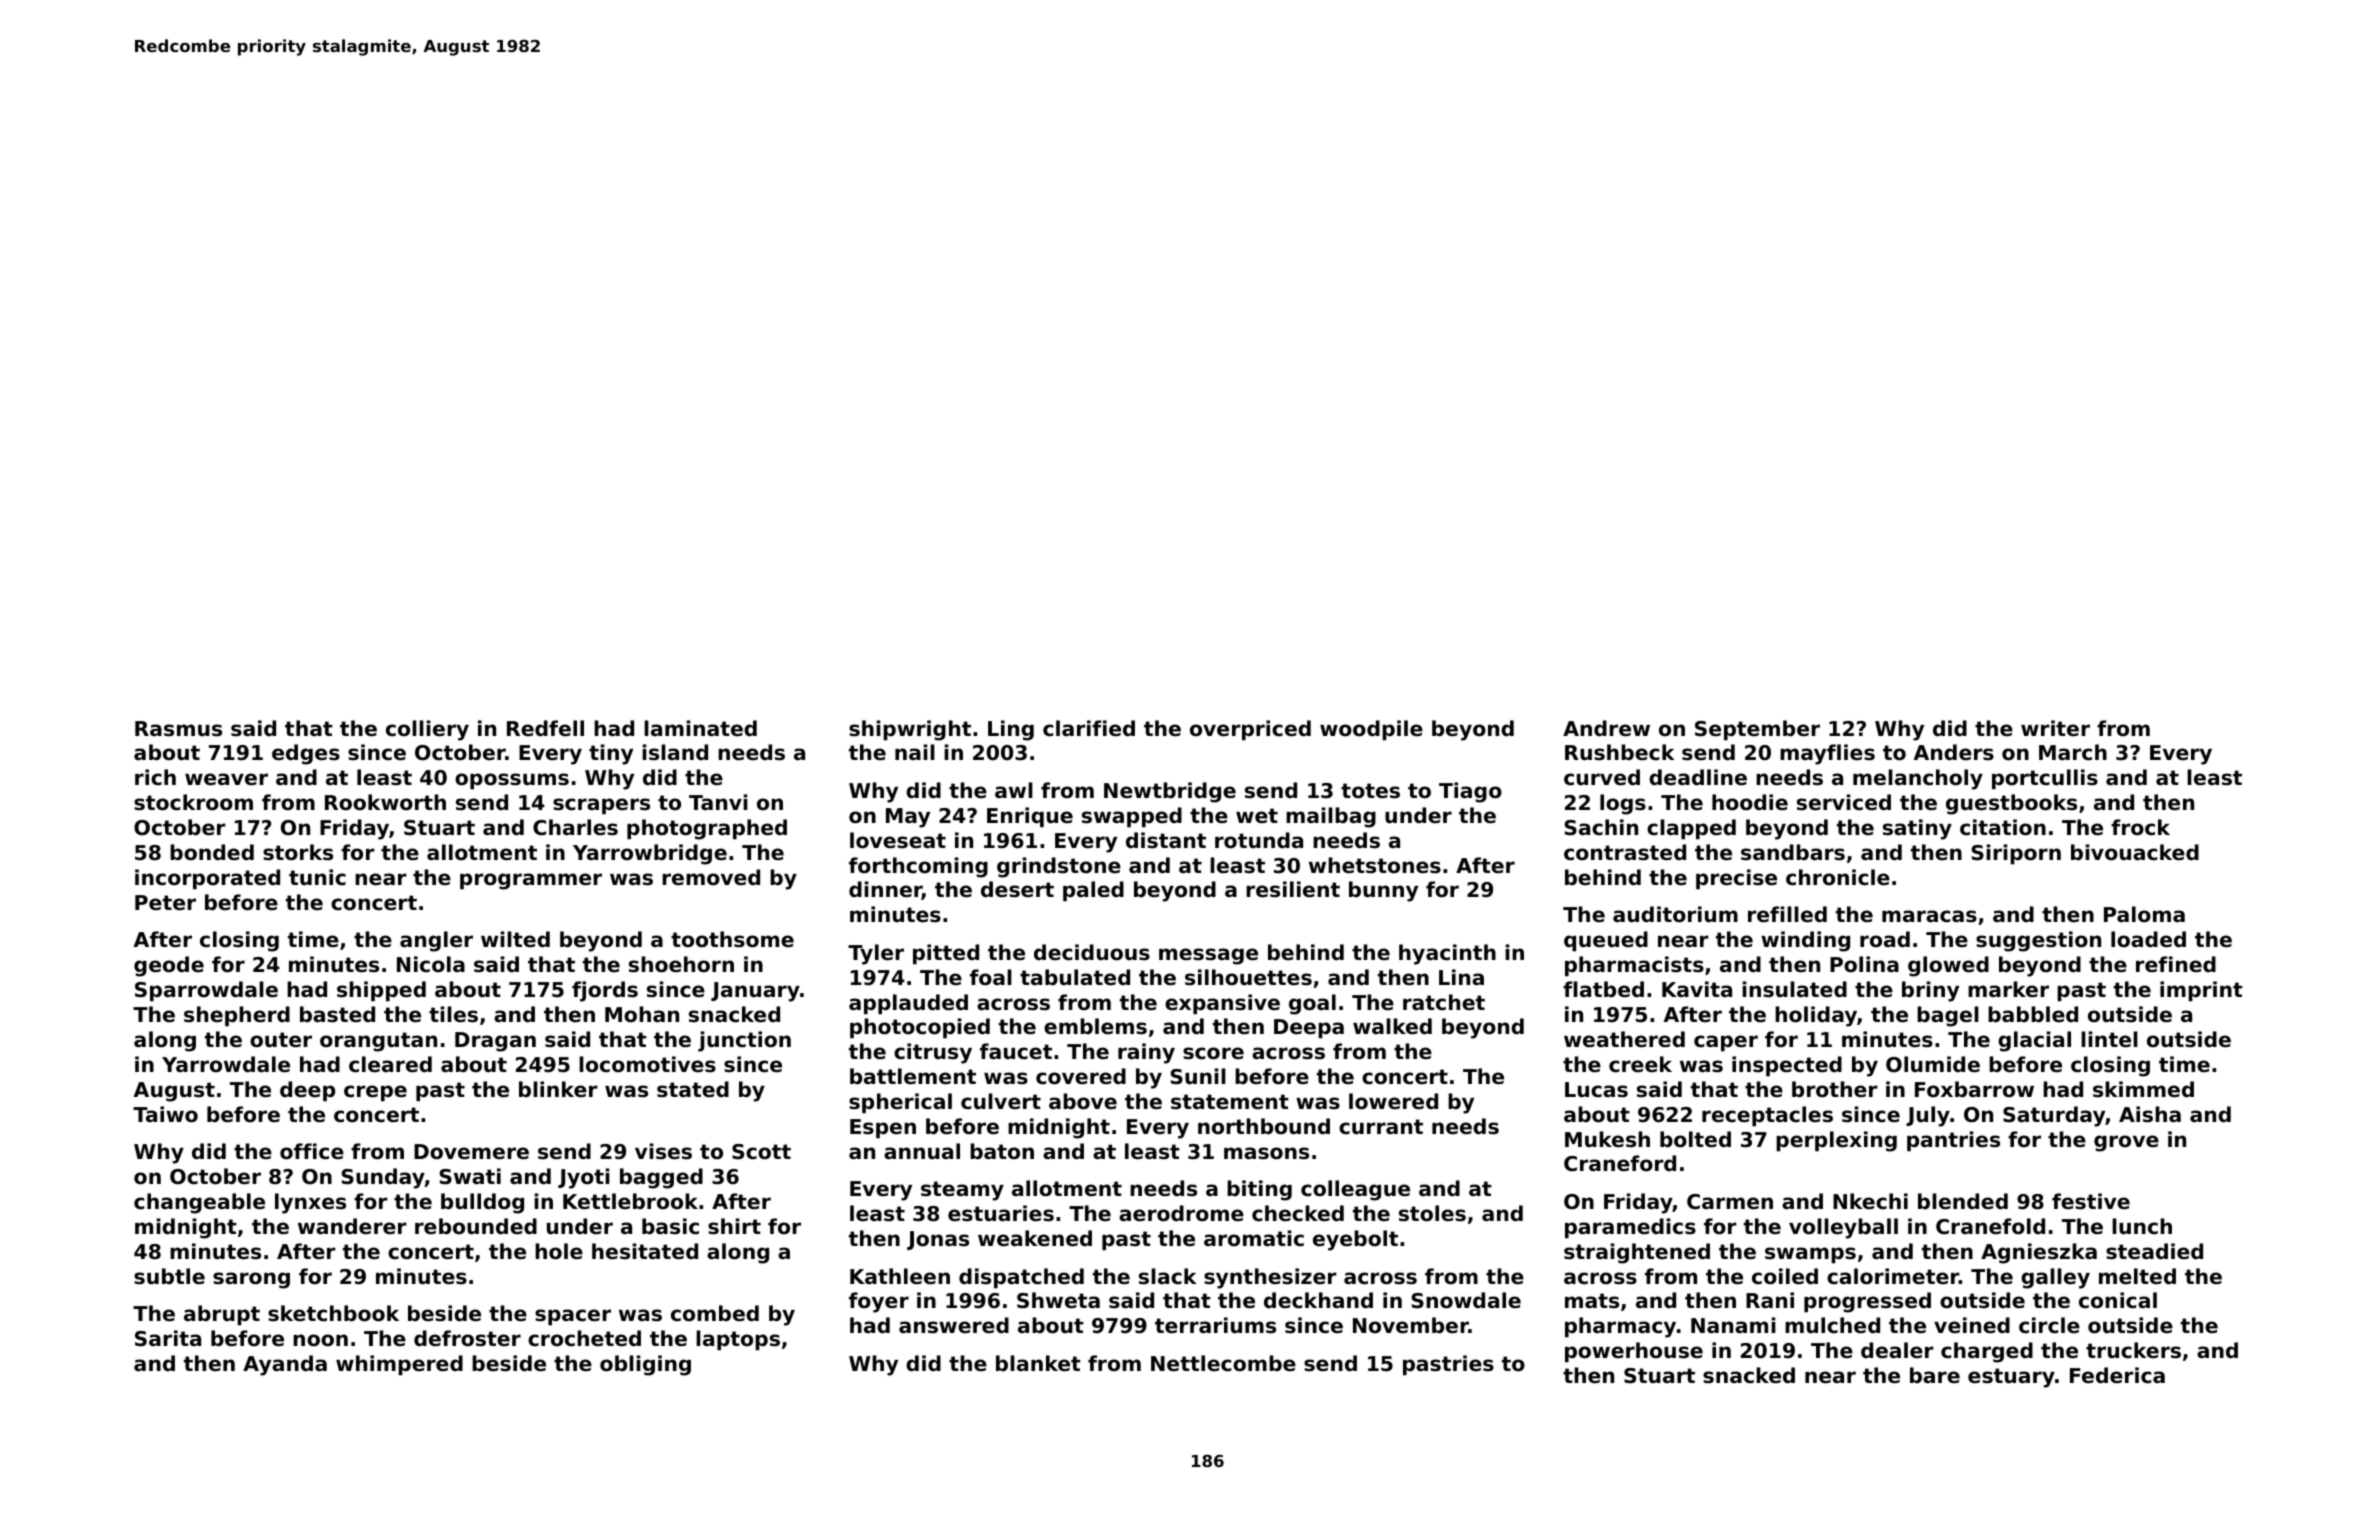  Describe the element at coordinates (675, 752) in the document. I see `island` at that location.
